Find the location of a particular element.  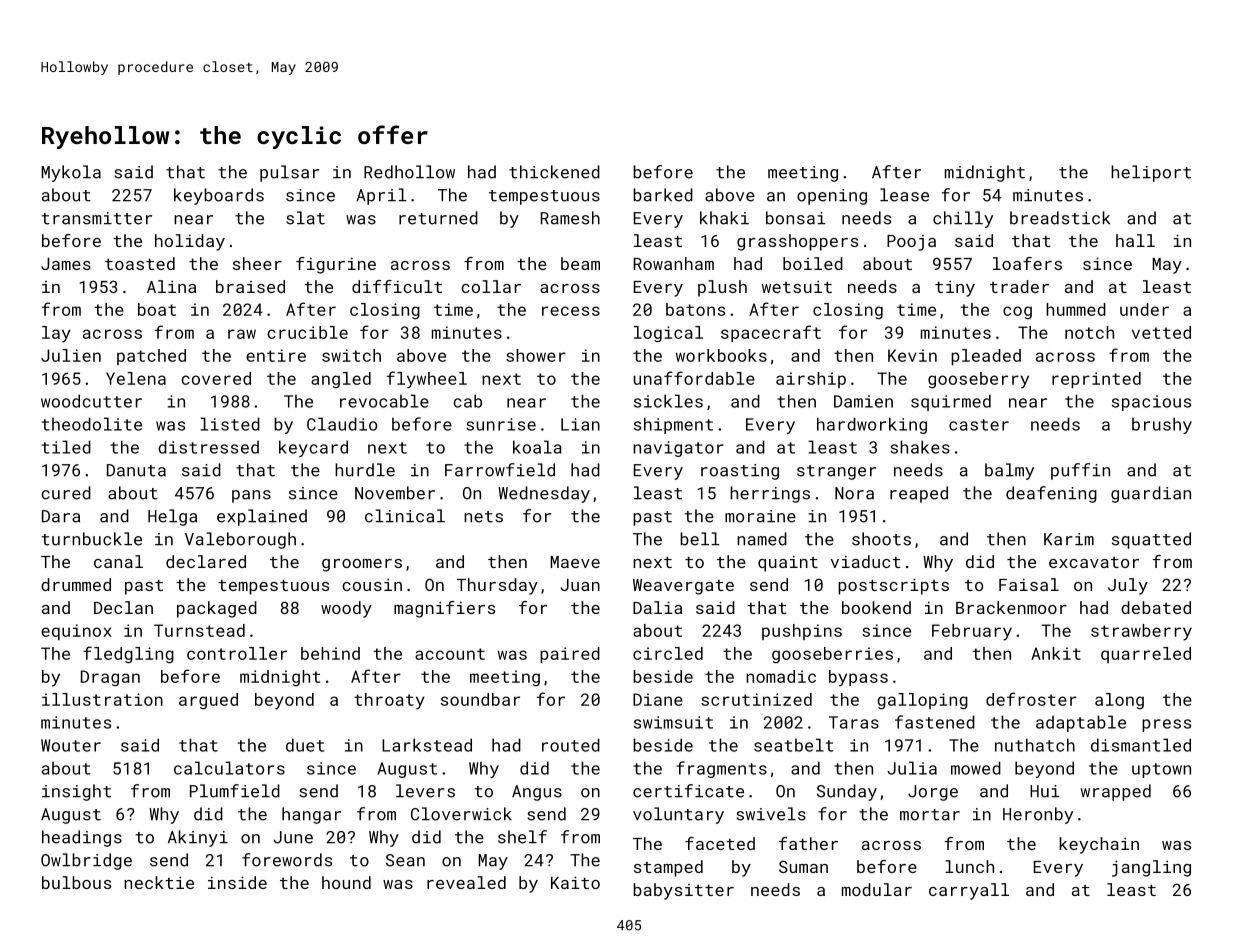

opening is located at coordinates (832, 197).
